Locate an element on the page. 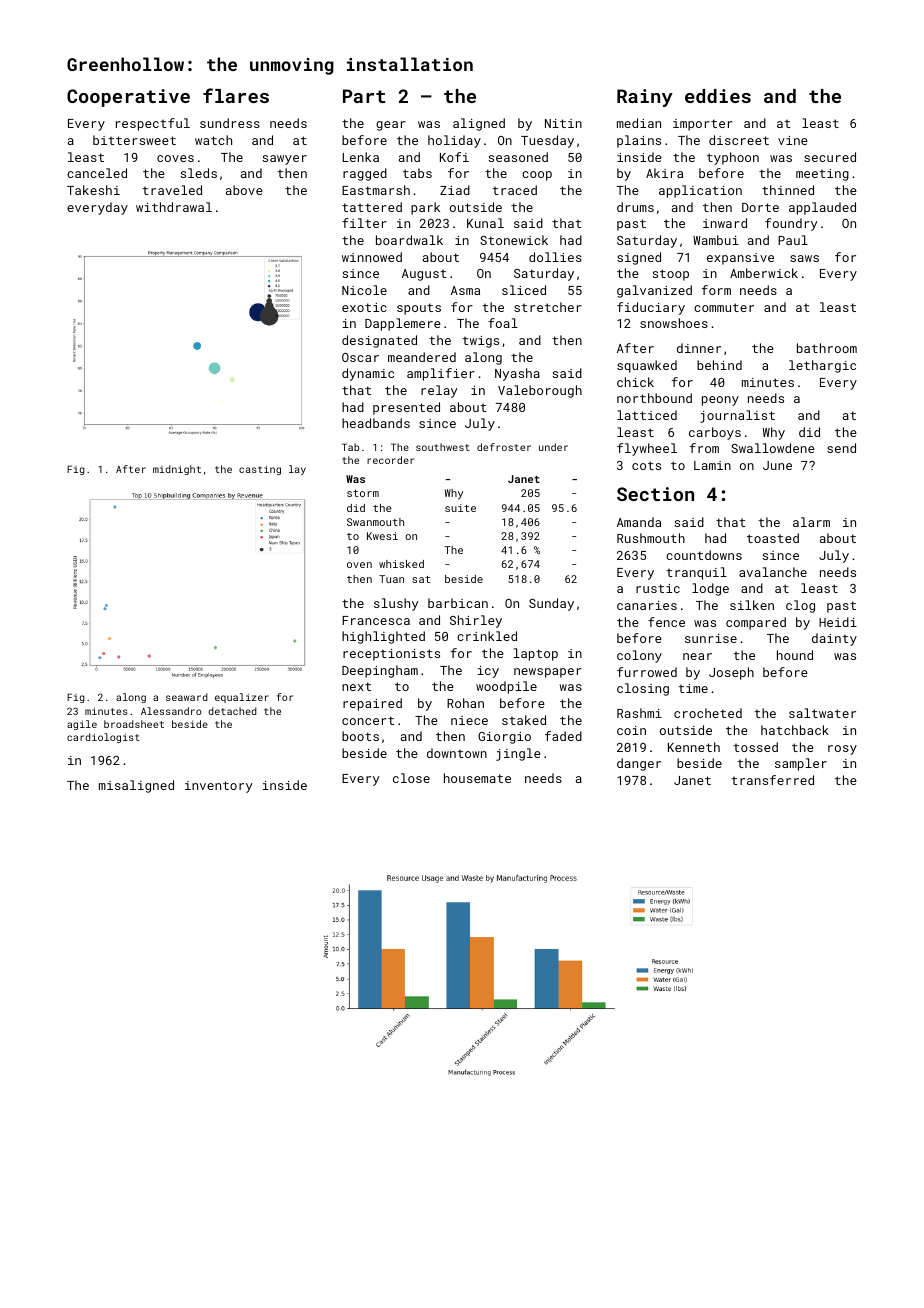  Takeshi is located at coordinates (93, 190).
